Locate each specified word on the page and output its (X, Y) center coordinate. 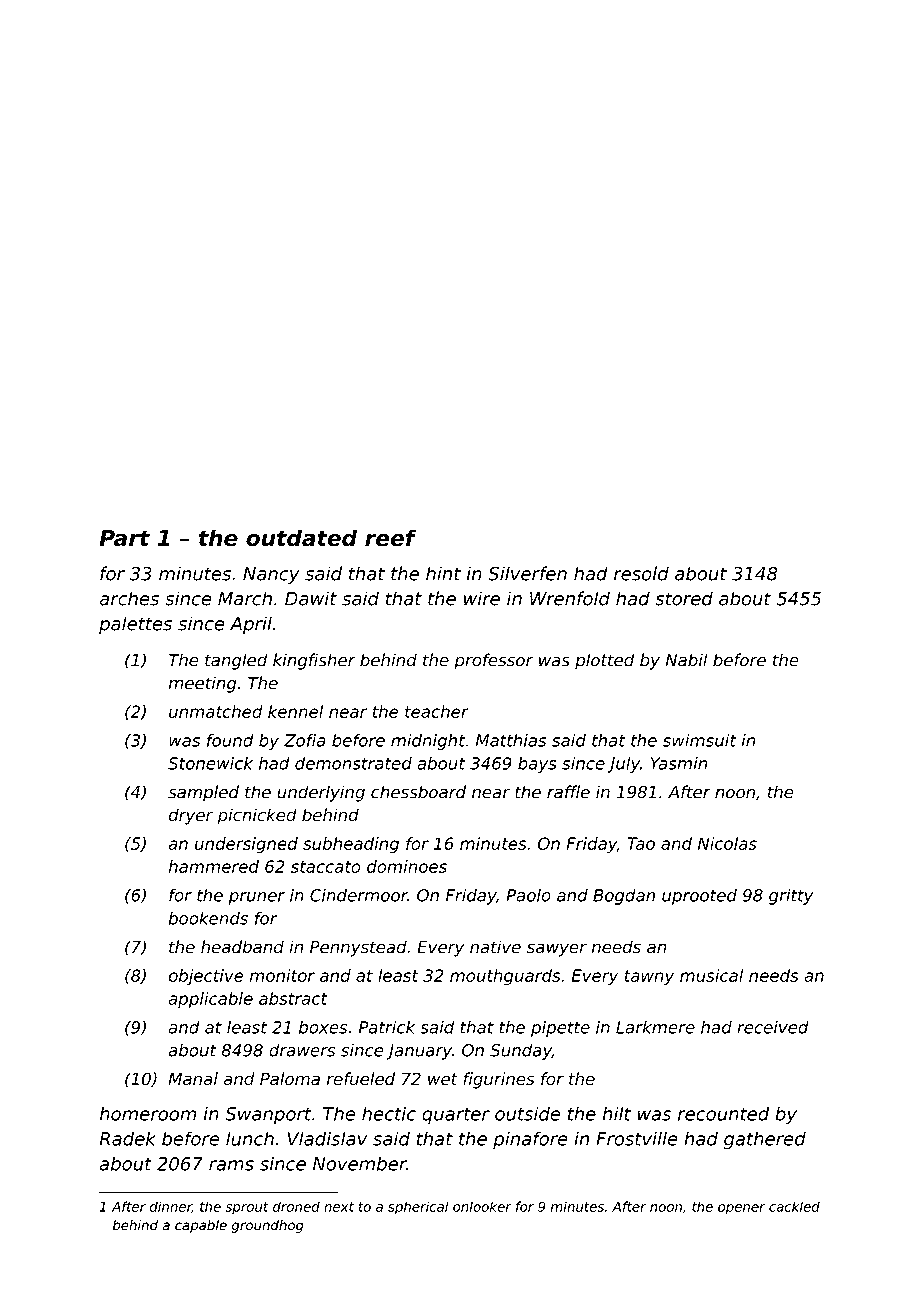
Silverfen (527, 573)
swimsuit (699, 740)
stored (684, 598)
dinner (171, 1207)
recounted (723, 1113)
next (339, 1207)
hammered (214, 866)
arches (129, 598)
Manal (193, 1079)
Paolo (528, 895)
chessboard (418, 792)
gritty (791, 897)
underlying (321, 793)
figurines (499, 1080)
